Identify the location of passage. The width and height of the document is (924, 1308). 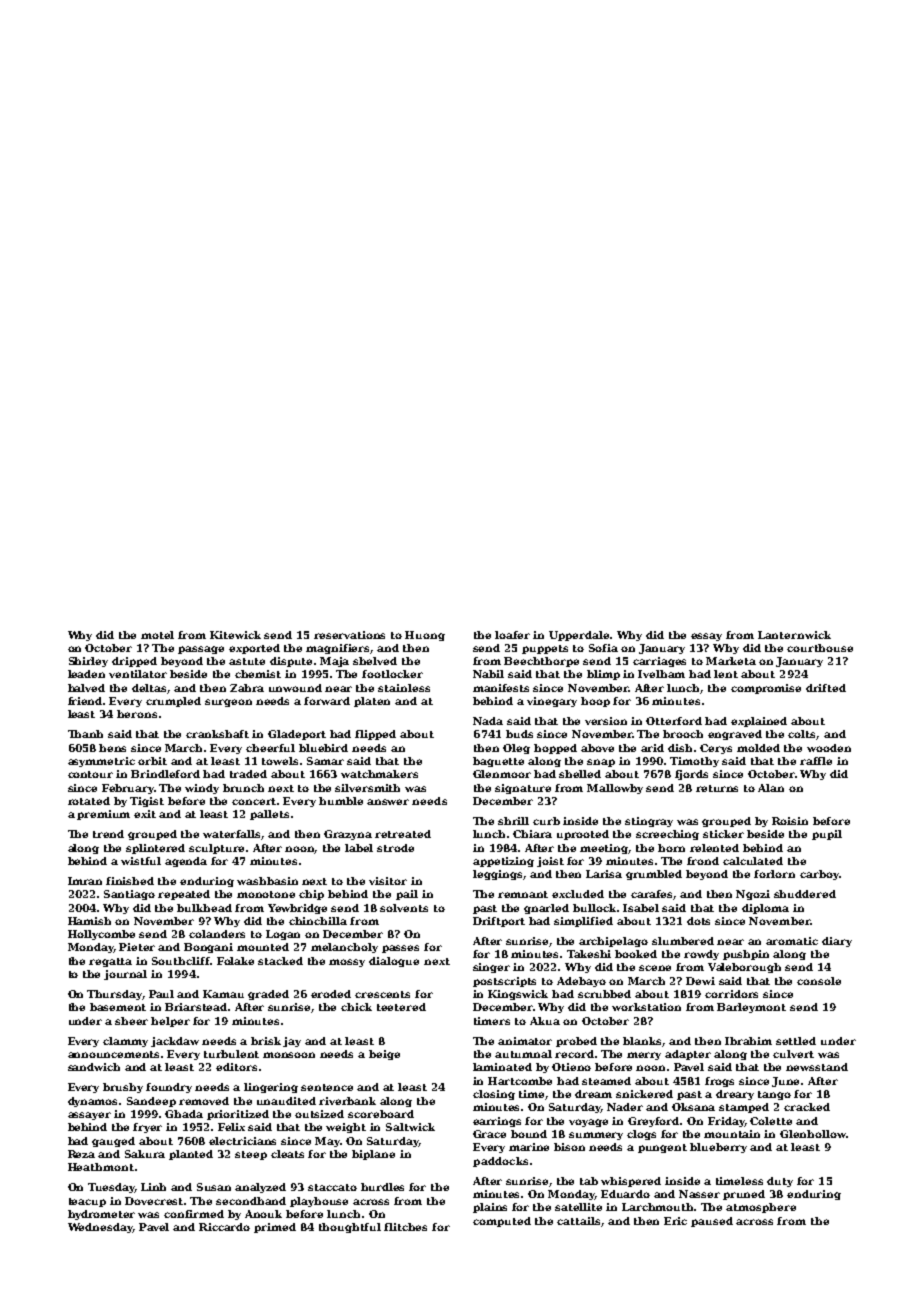
(201, 650).
